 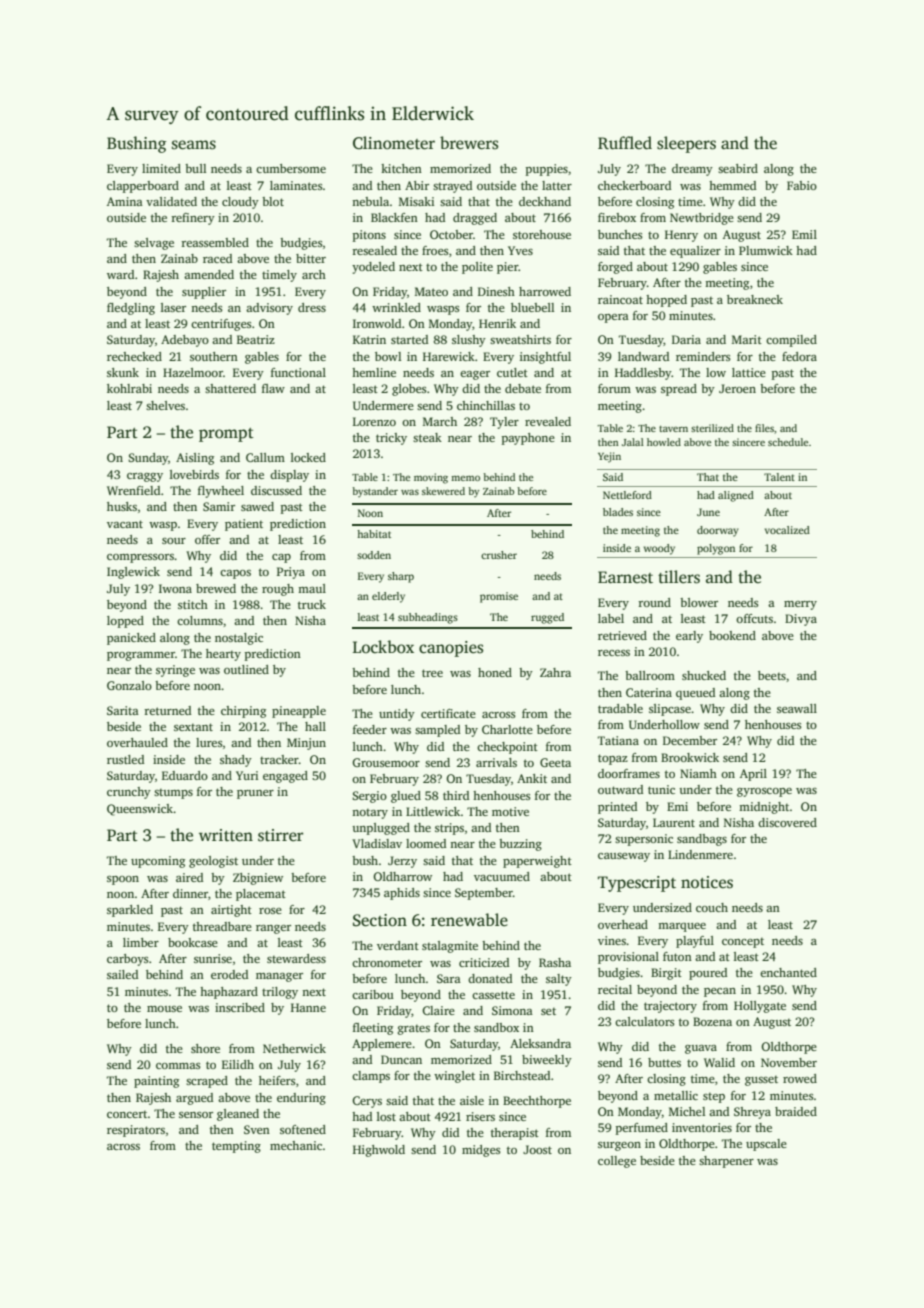 I want to click on Sunday, so click(x=148, y=459).
